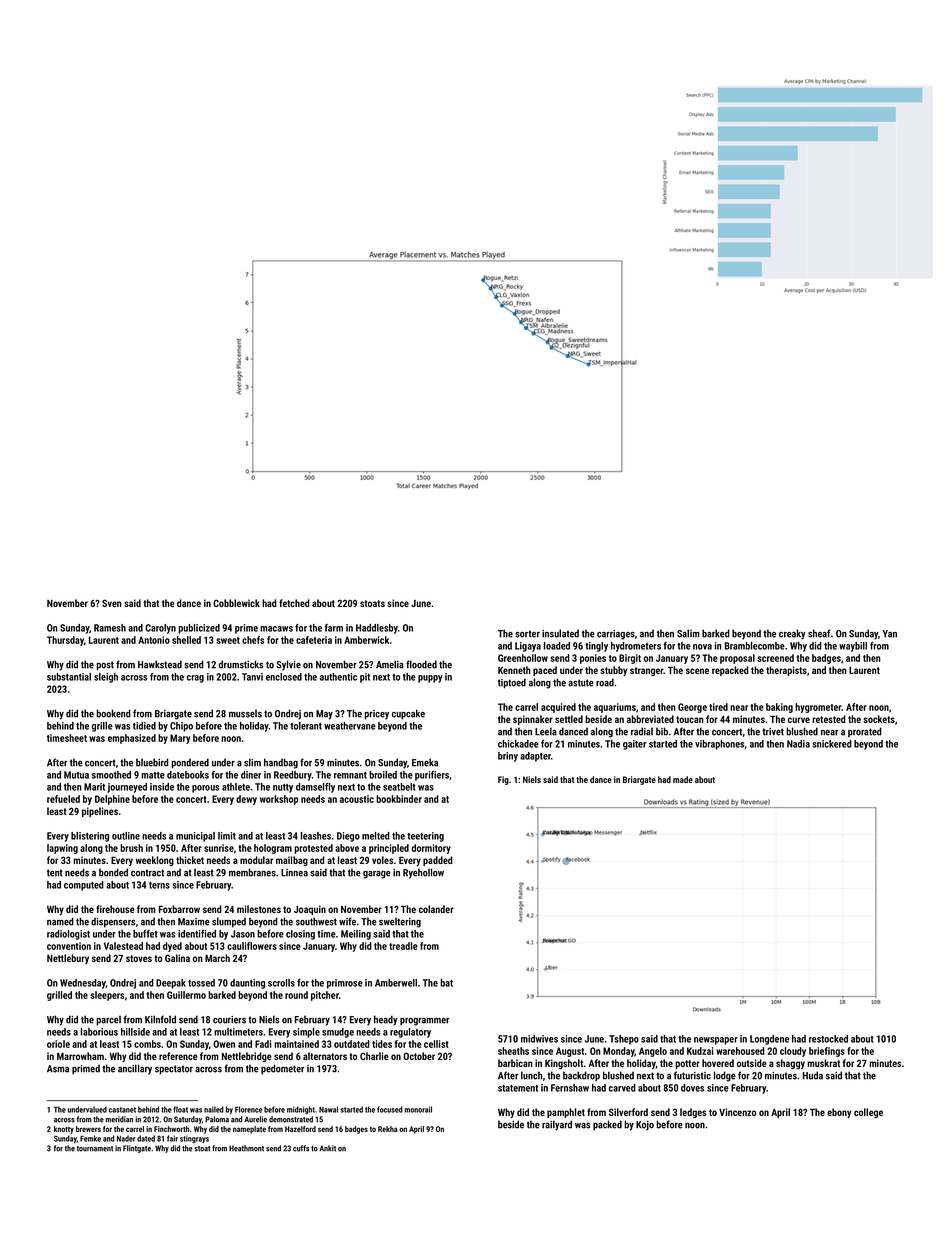 This document has height=1233, width=952. What do you see at coordinates (683, 779) in the document?
I see `made` at bounding box center [683, 779].
